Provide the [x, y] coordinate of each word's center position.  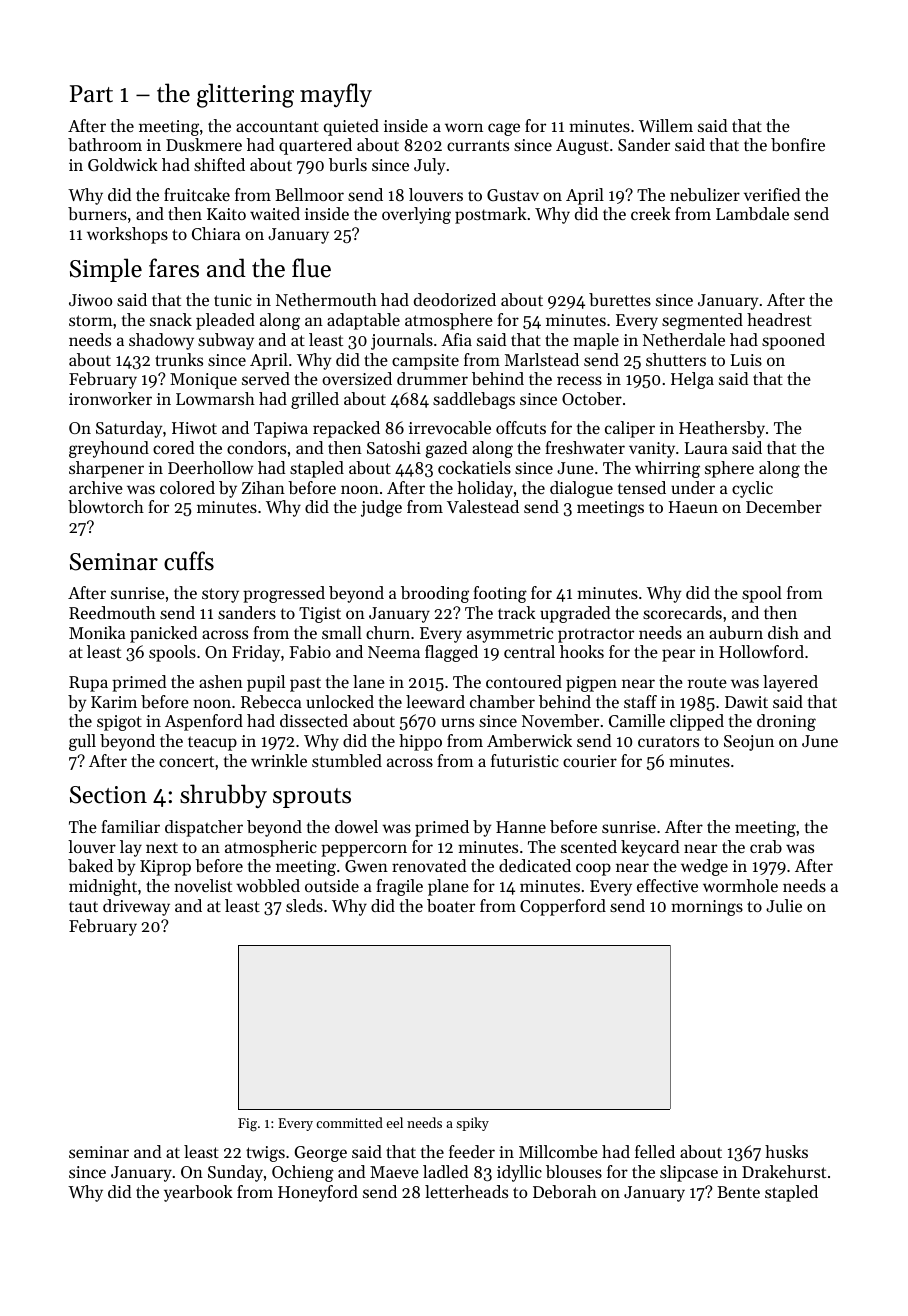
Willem [666, 125]
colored [187, 487]
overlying [416, 215]
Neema [394, 652]
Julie [784, 905]
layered [790, 683]
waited [275, 213]
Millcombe [558, 1151]
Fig [247, 1124]
